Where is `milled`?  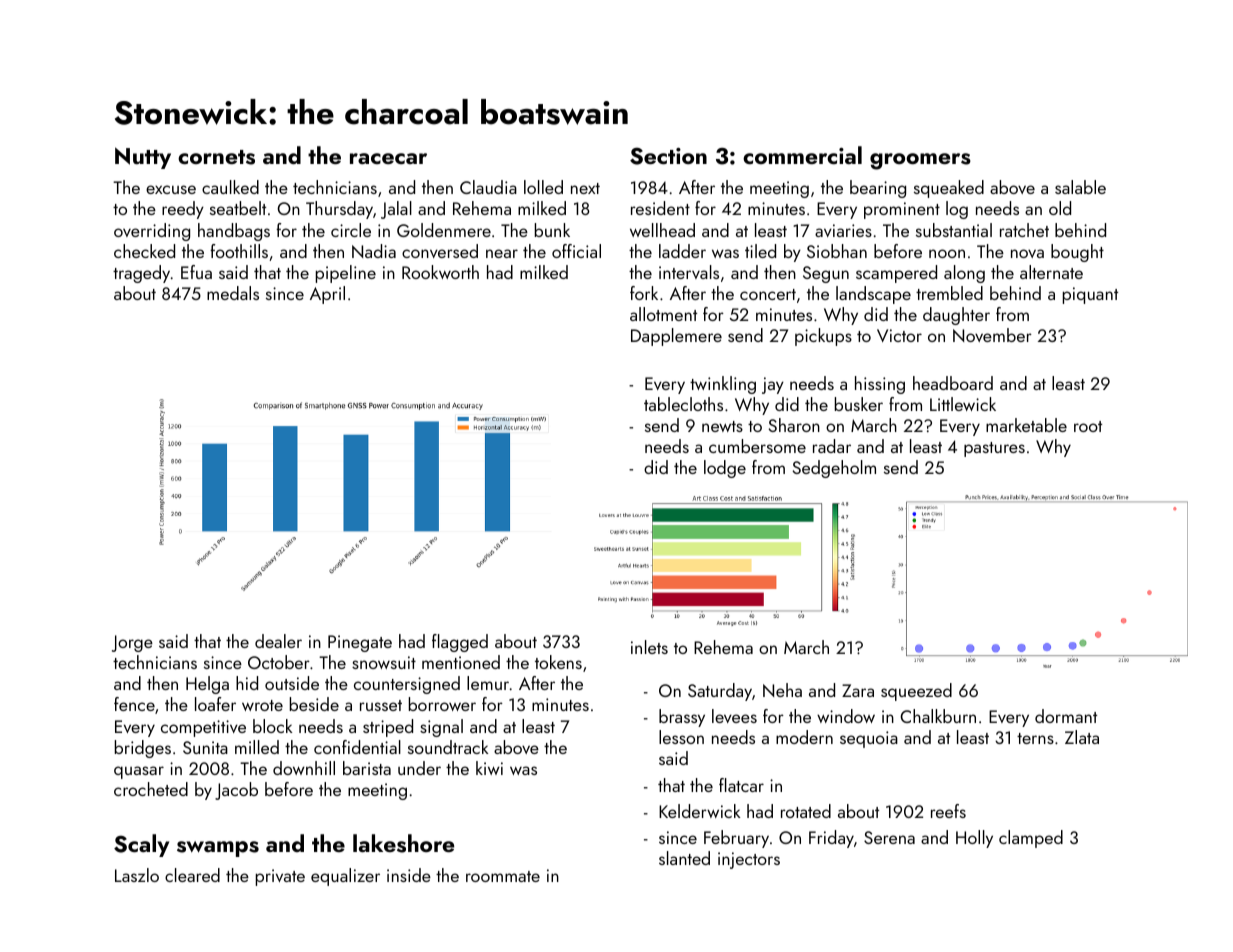 milled is located at coordinates (257, 747).
